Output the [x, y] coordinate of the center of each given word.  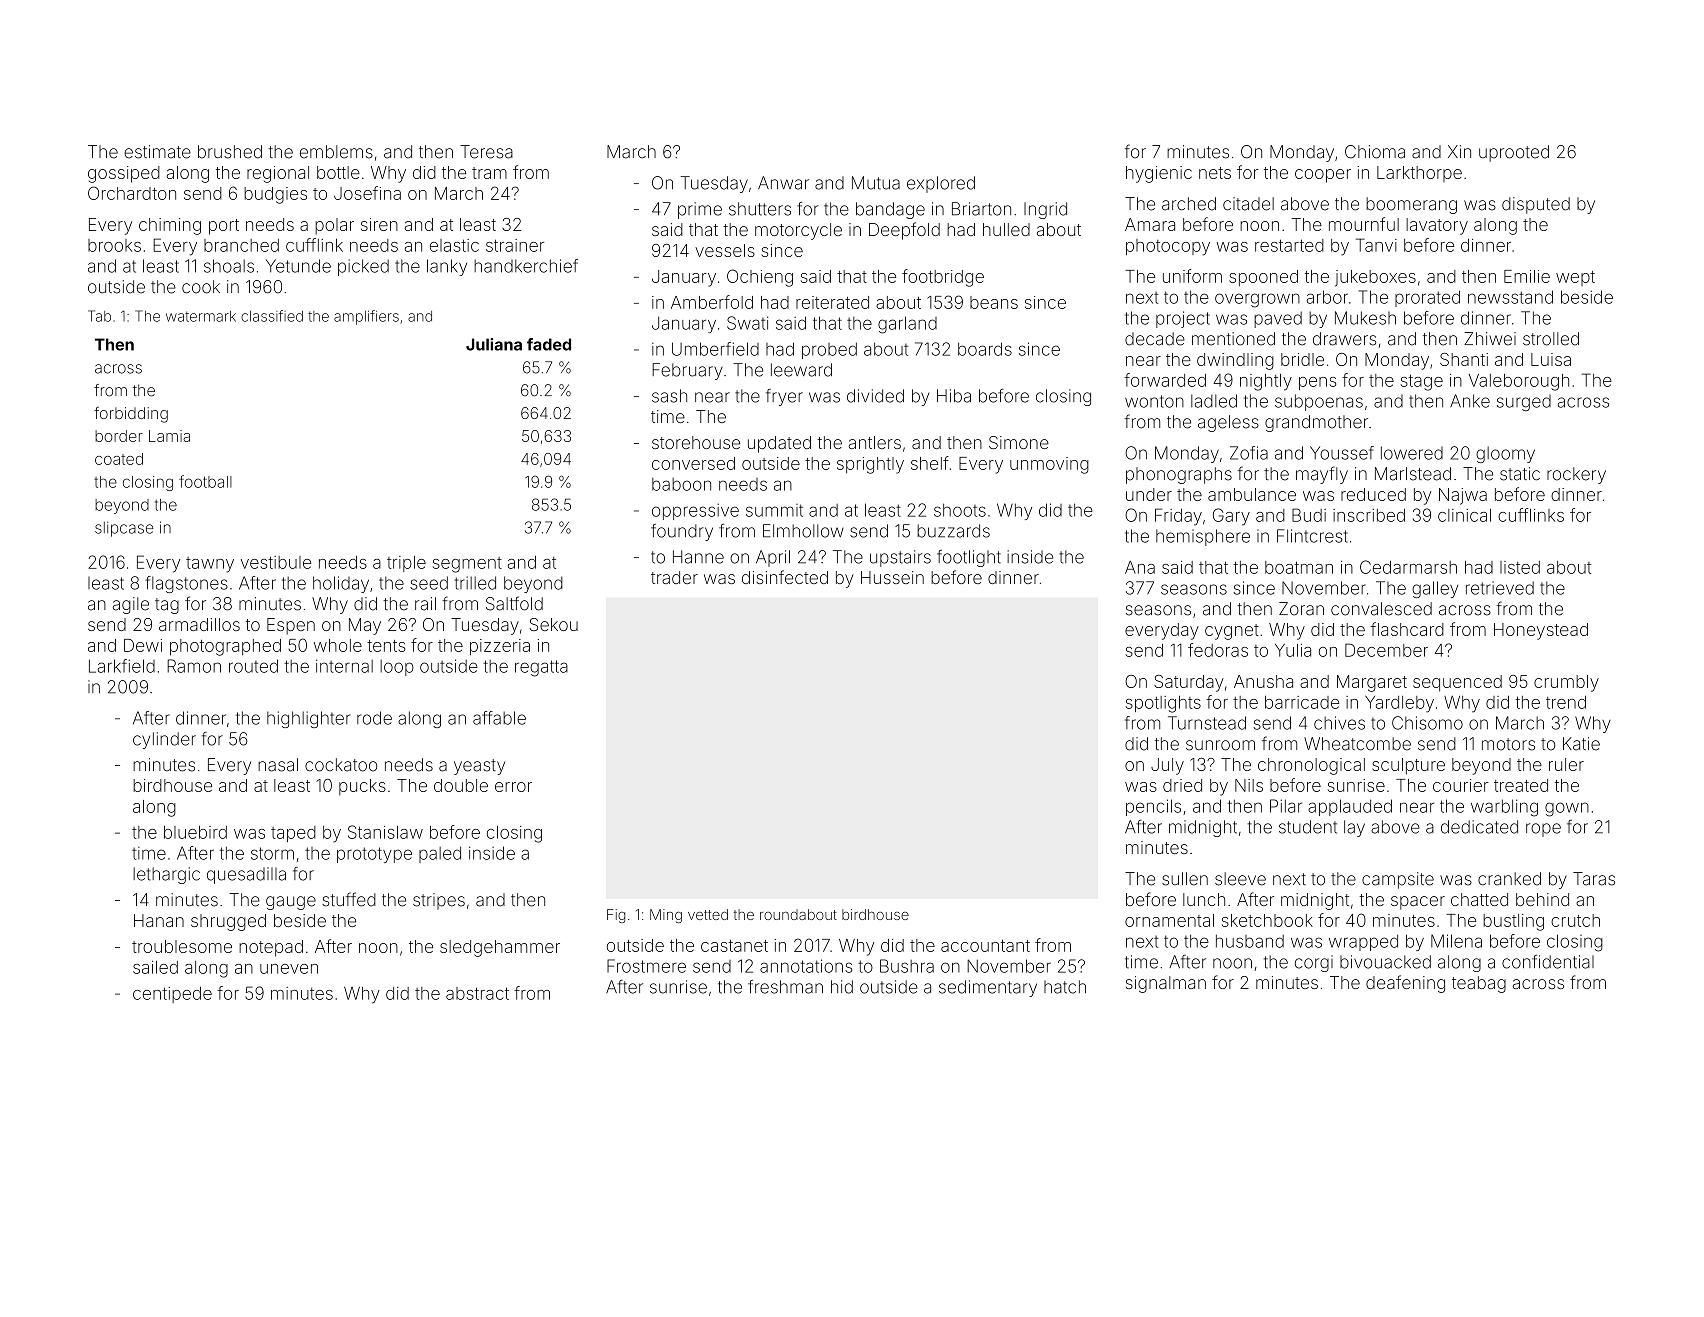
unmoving [1049, 465]
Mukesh [1365, 318]
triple [406, 564]
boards [985, 349]
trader [674, 577]
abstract [477, 993]
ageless [1228, 423]
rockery [1576, 475]
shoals [229, 266]
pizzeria [500, 647]
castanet [734, 946]
